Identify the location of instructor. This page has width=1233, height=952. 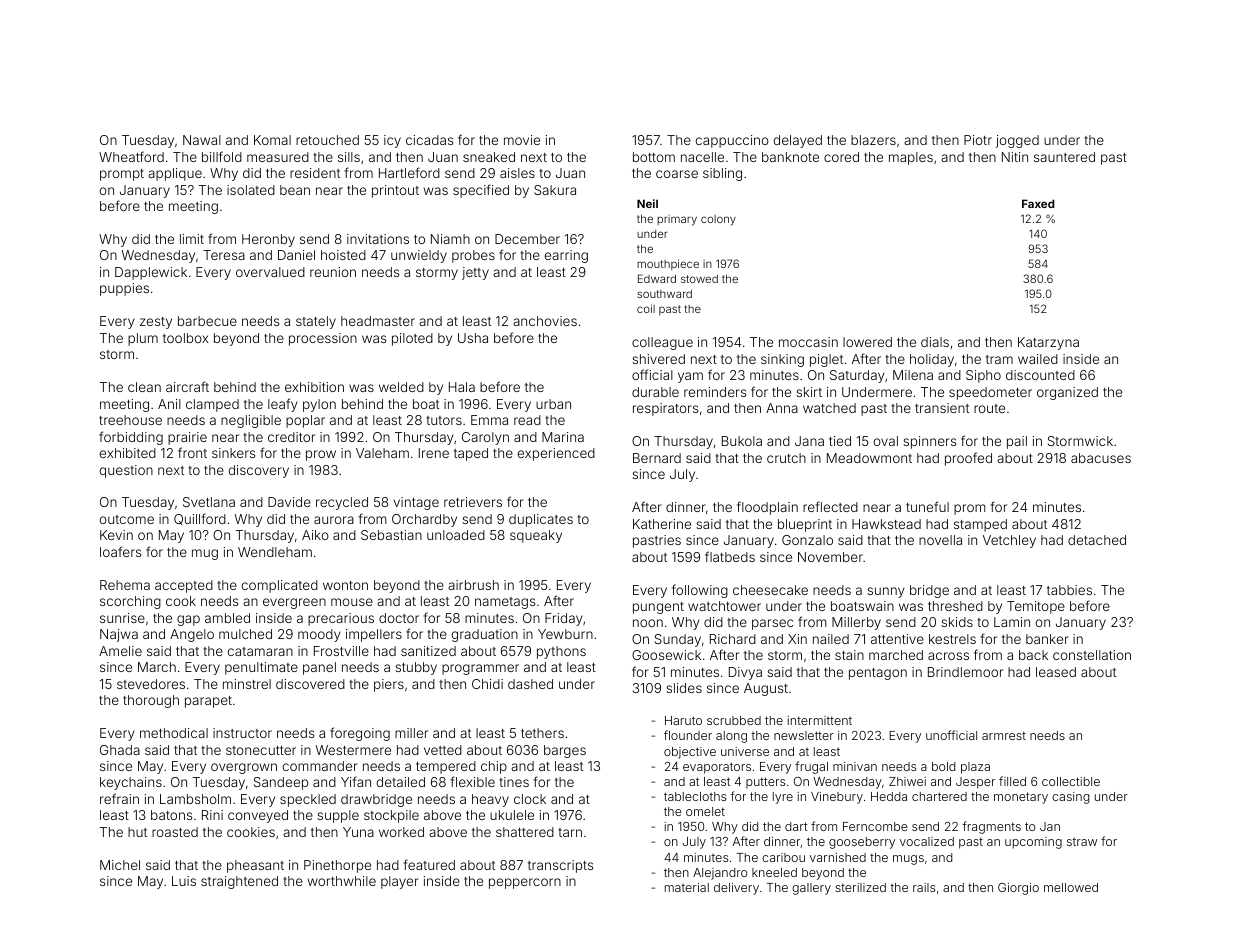
(242, 733).
